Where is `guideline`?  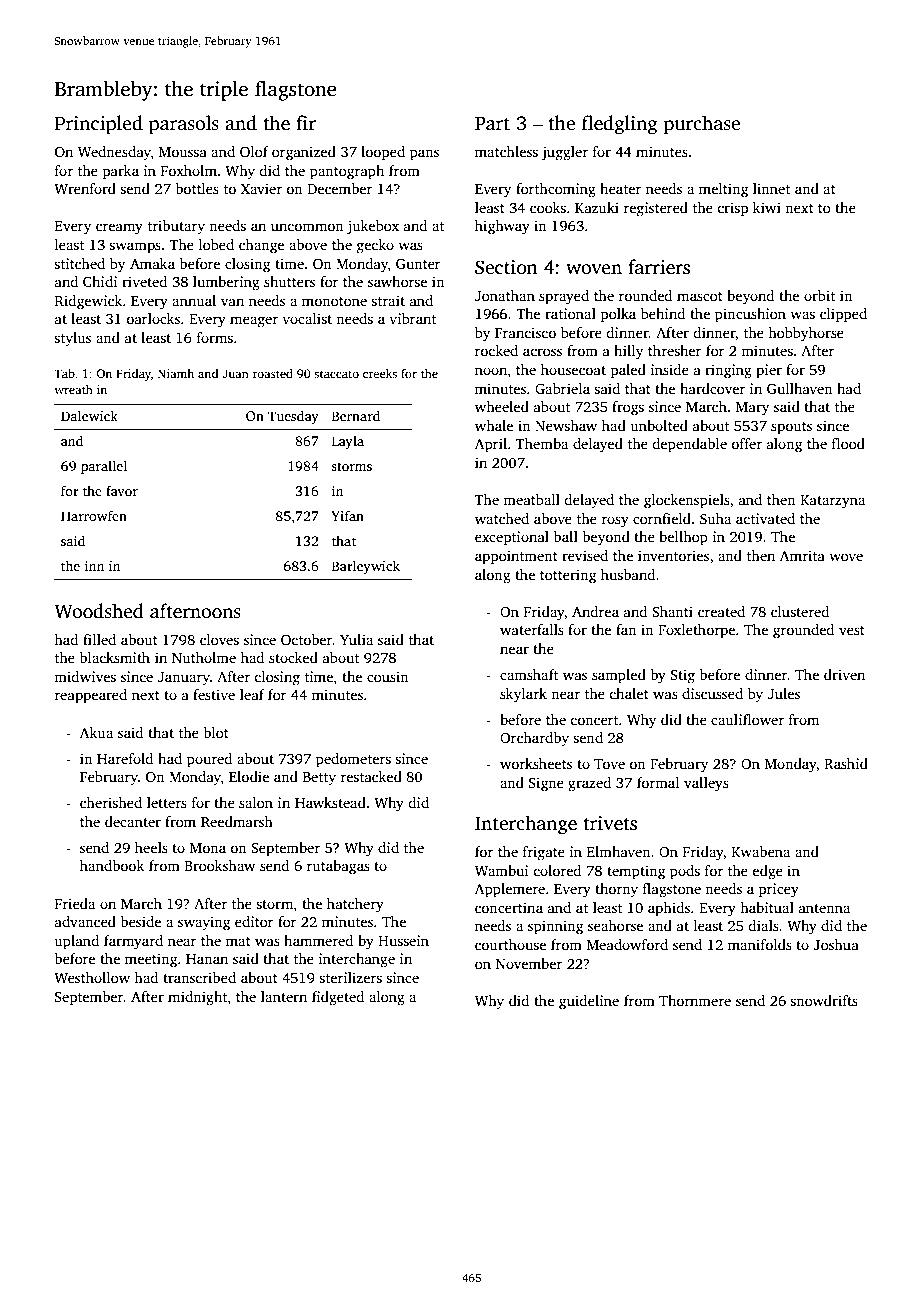 guideline is located at coordinates (589, 1002).
